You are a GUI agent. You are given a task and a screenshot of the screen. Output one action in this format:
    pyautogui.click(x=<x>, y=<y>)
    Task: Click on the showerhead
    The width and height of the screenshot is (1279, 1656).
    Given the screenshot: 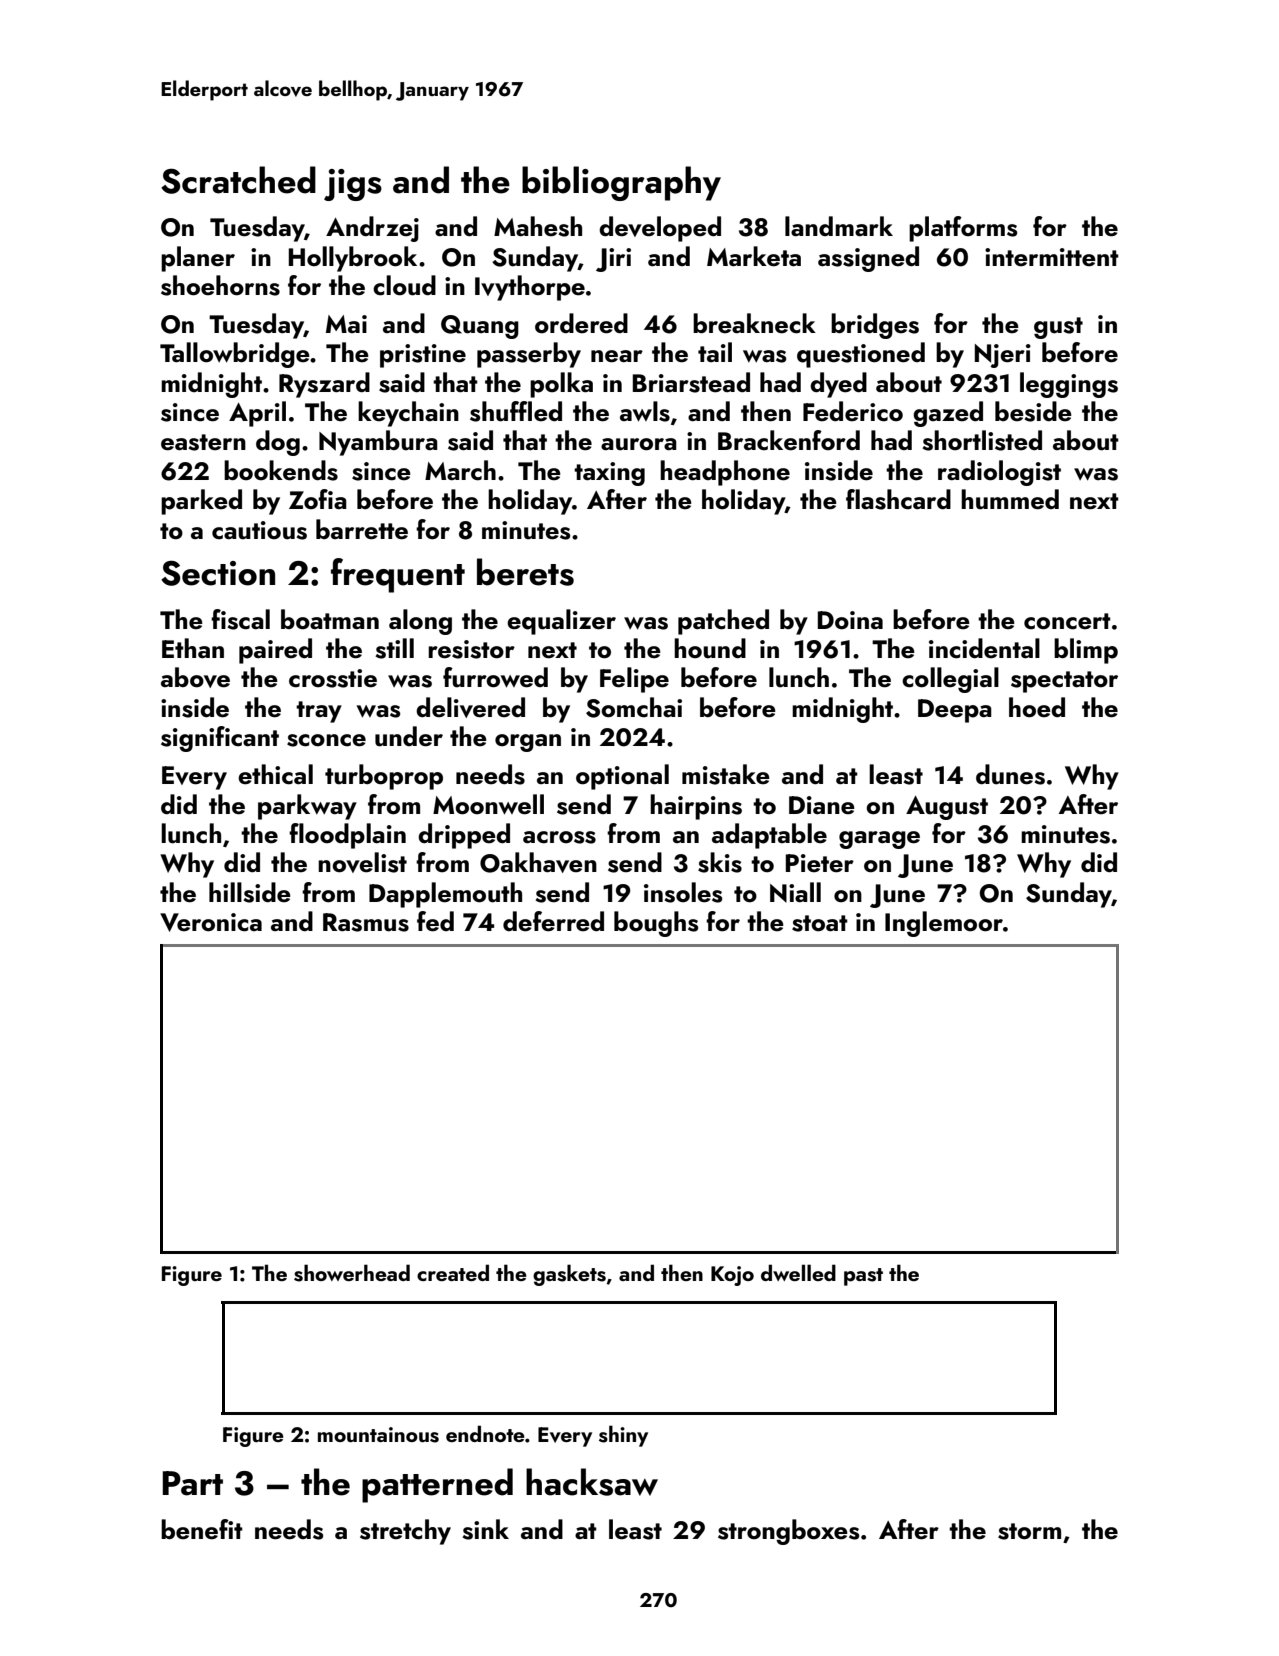 What is the action you would take?
    pyautogui.click(x=352, y=1273)
